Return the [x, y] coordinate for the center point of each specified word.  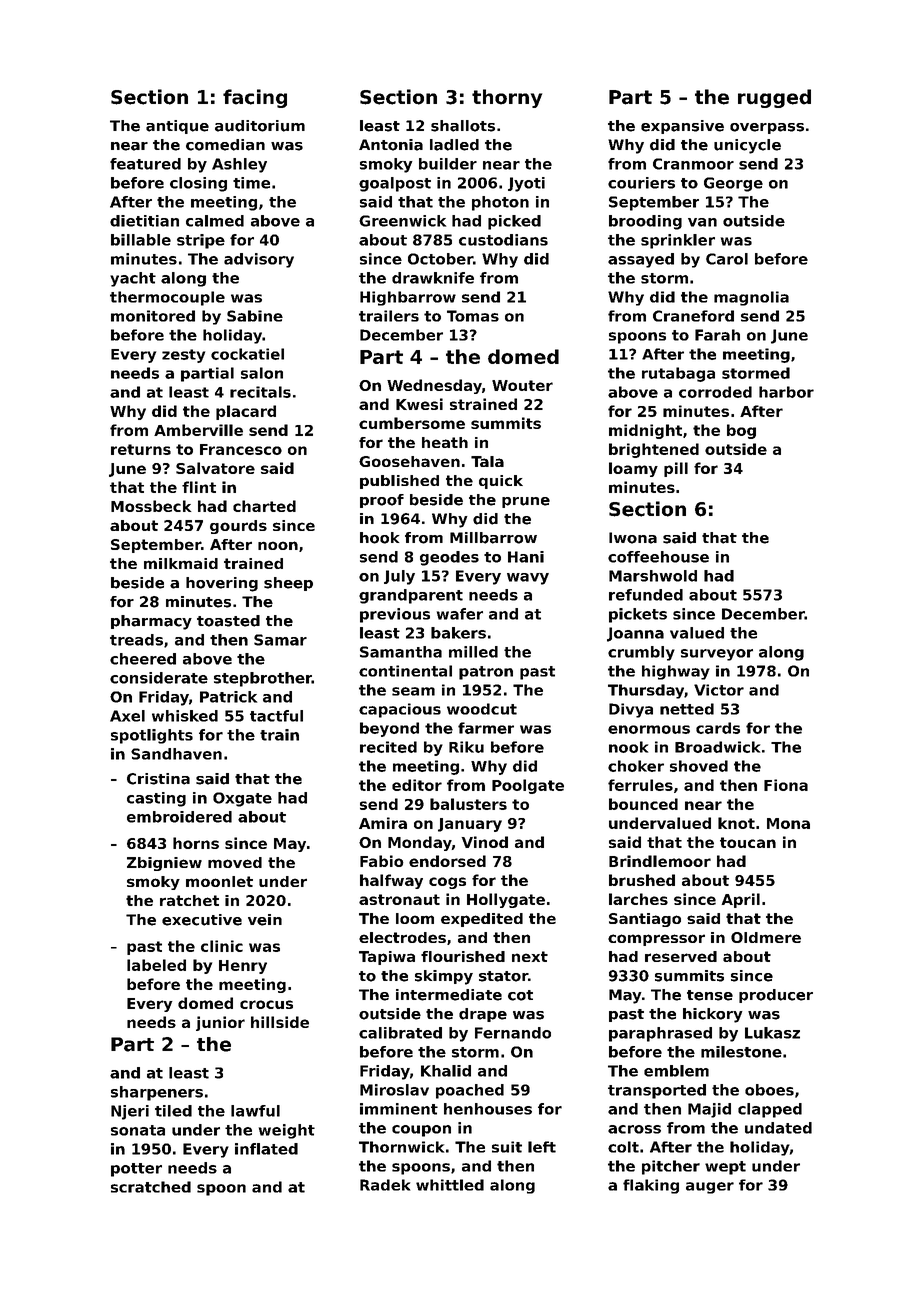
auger [710, 1188]
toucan [748, 842]
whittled [450, 1185]
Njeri [130, 1112]
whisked [185, 716]
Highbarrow [408, 298]
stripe [201, 241]
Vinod [484, 842]
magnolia [751, 298]
